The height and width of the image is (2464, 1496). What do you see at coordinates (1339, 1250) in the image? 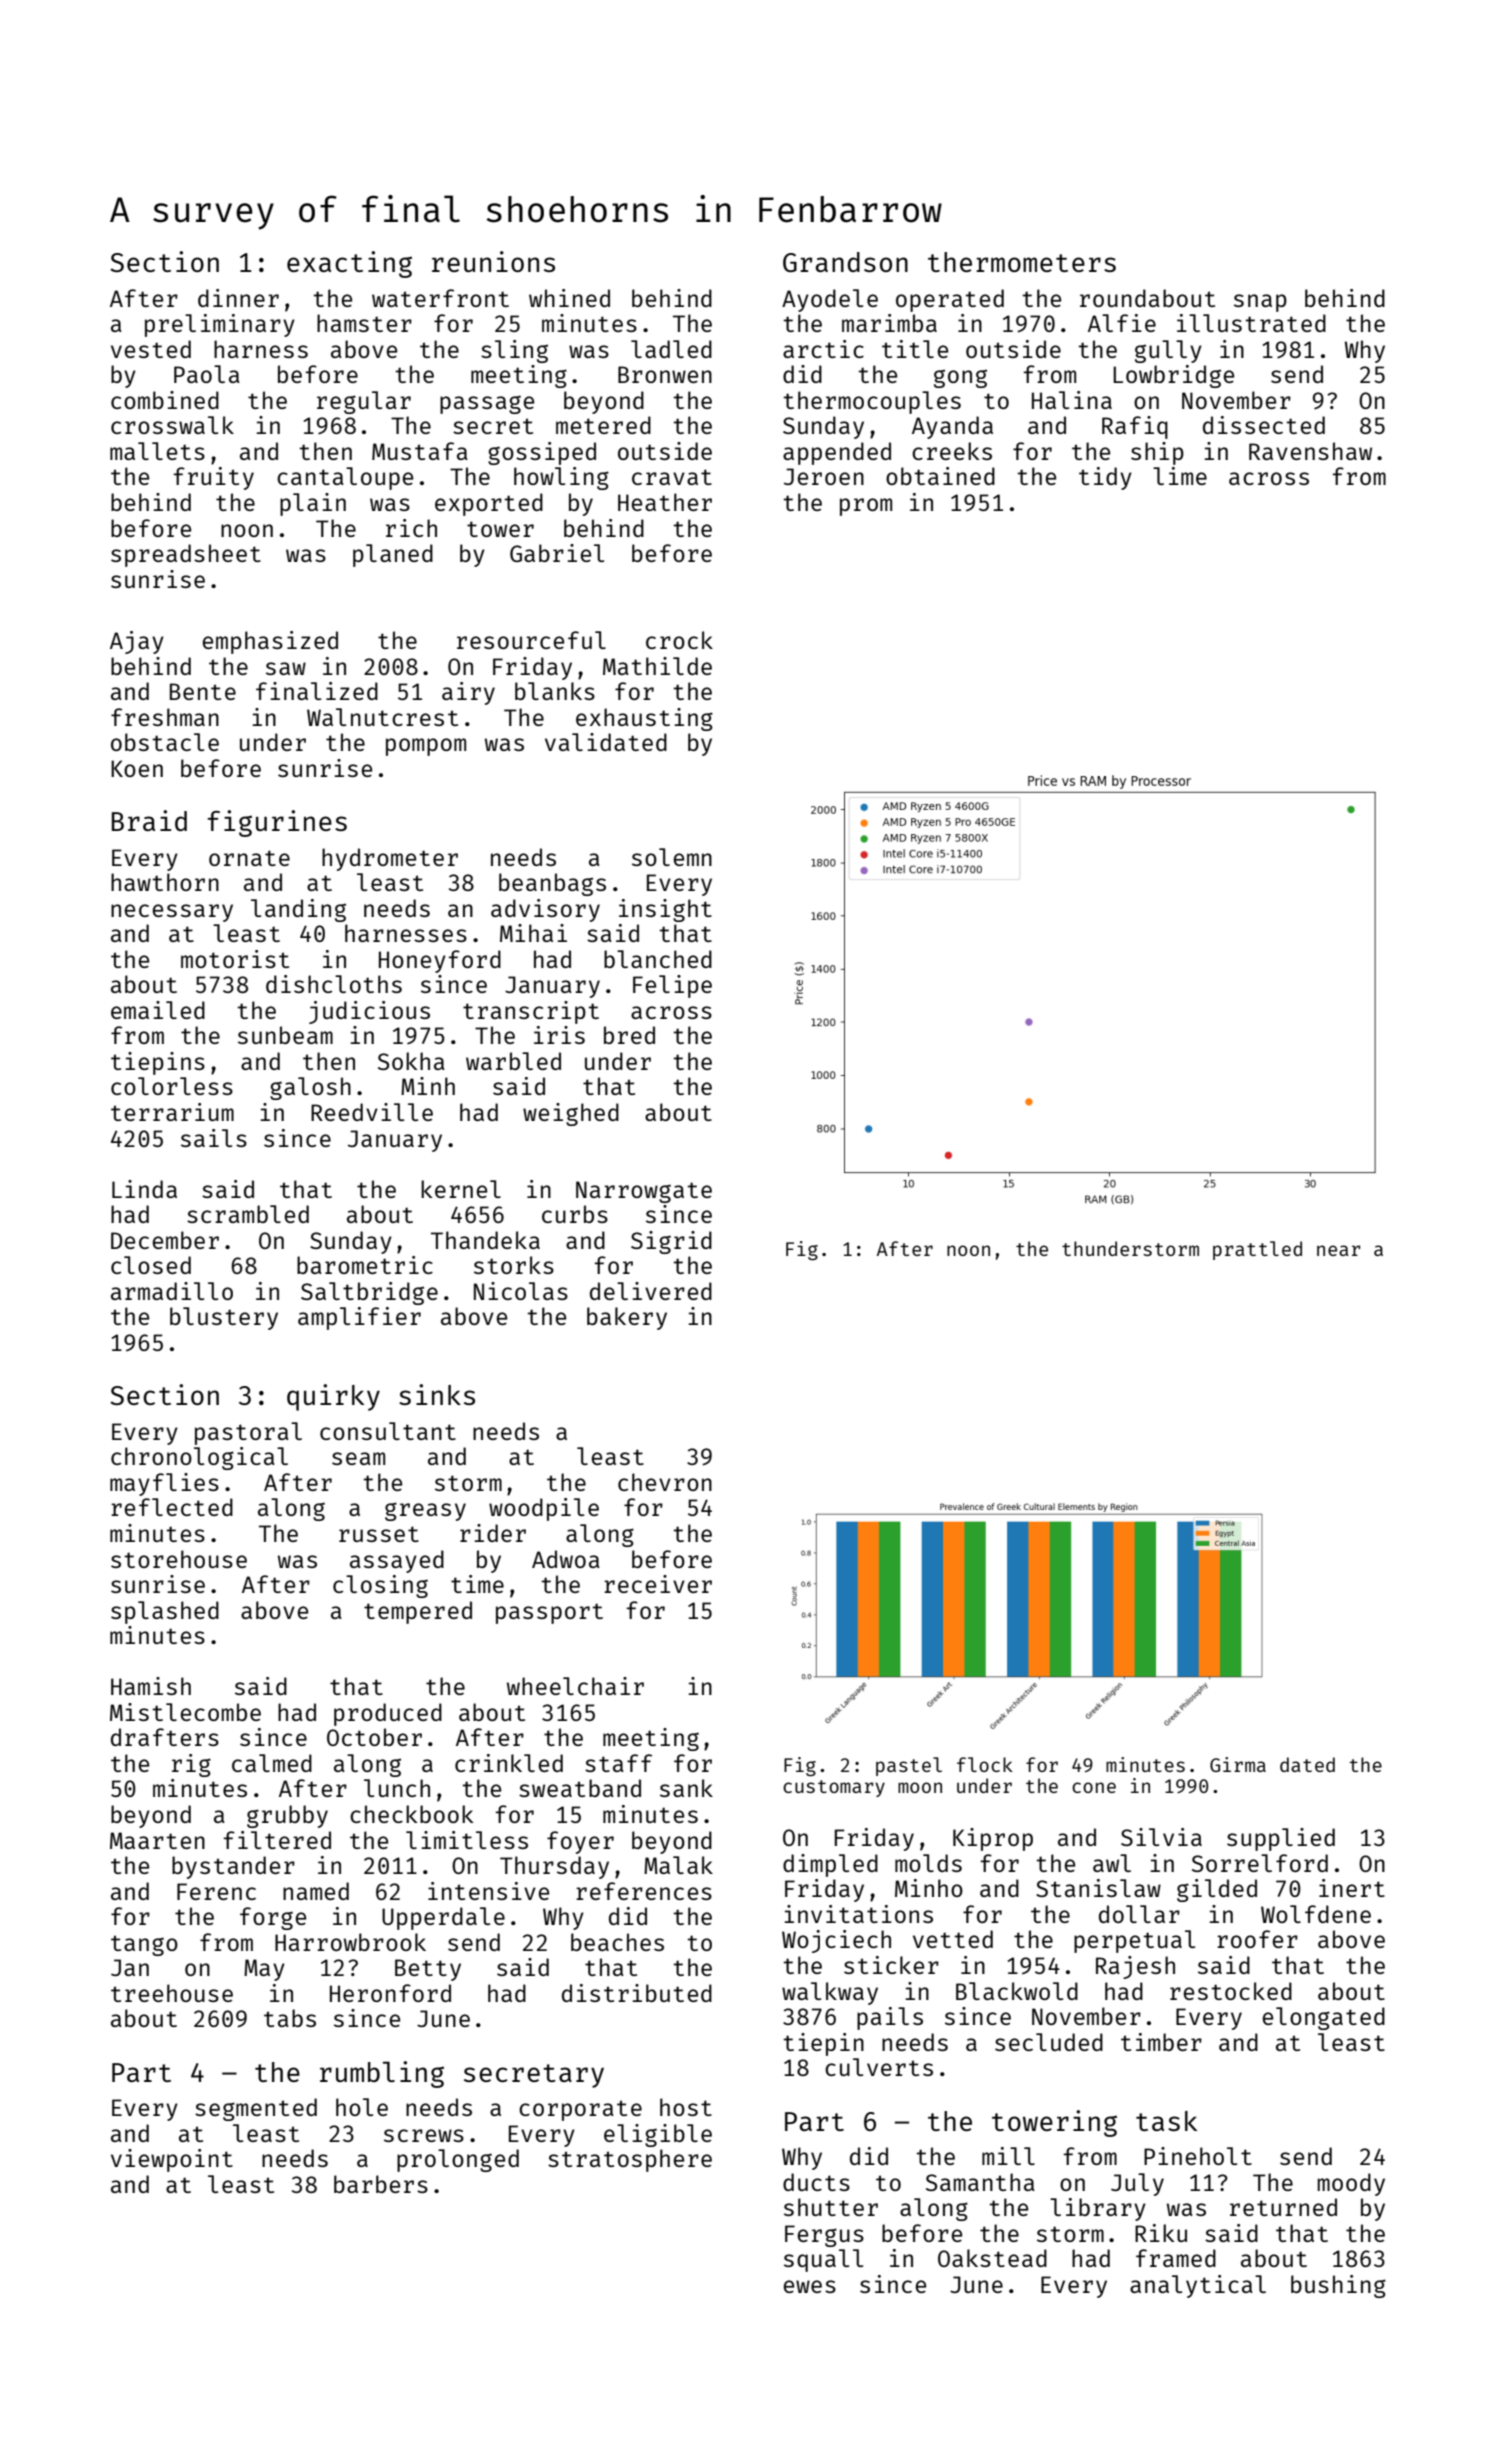
I see `near` at bounding box center [1339, 1250].
